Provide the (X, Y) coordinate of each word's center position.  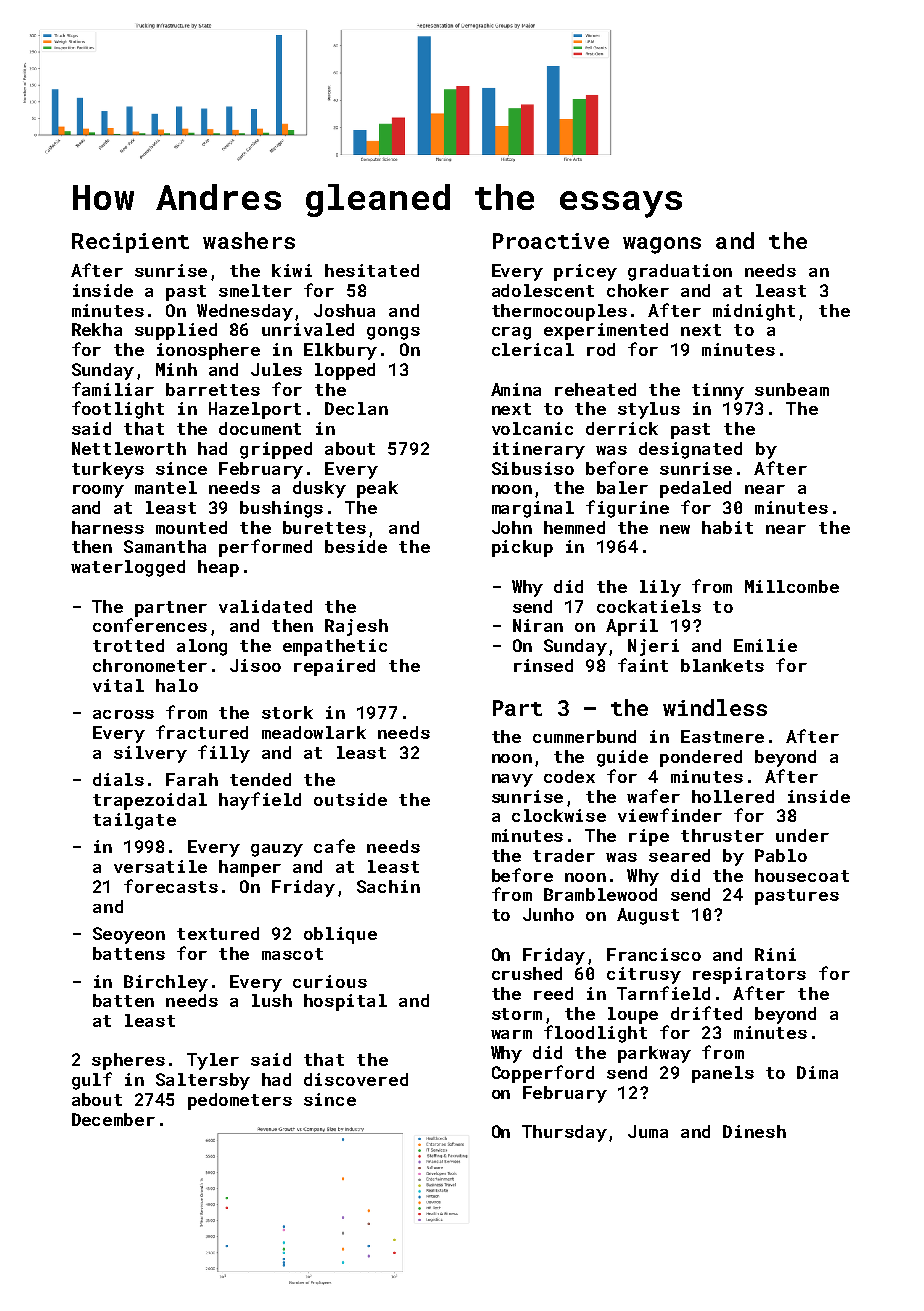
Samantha (165, 546)
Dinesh (754, 1131)
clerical (533, 349)
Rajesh (356, 627)
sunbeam (792, 389)
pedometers (240, 1101)
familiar (113, 389)
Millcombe (792, 586)
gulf (92, 1081)
